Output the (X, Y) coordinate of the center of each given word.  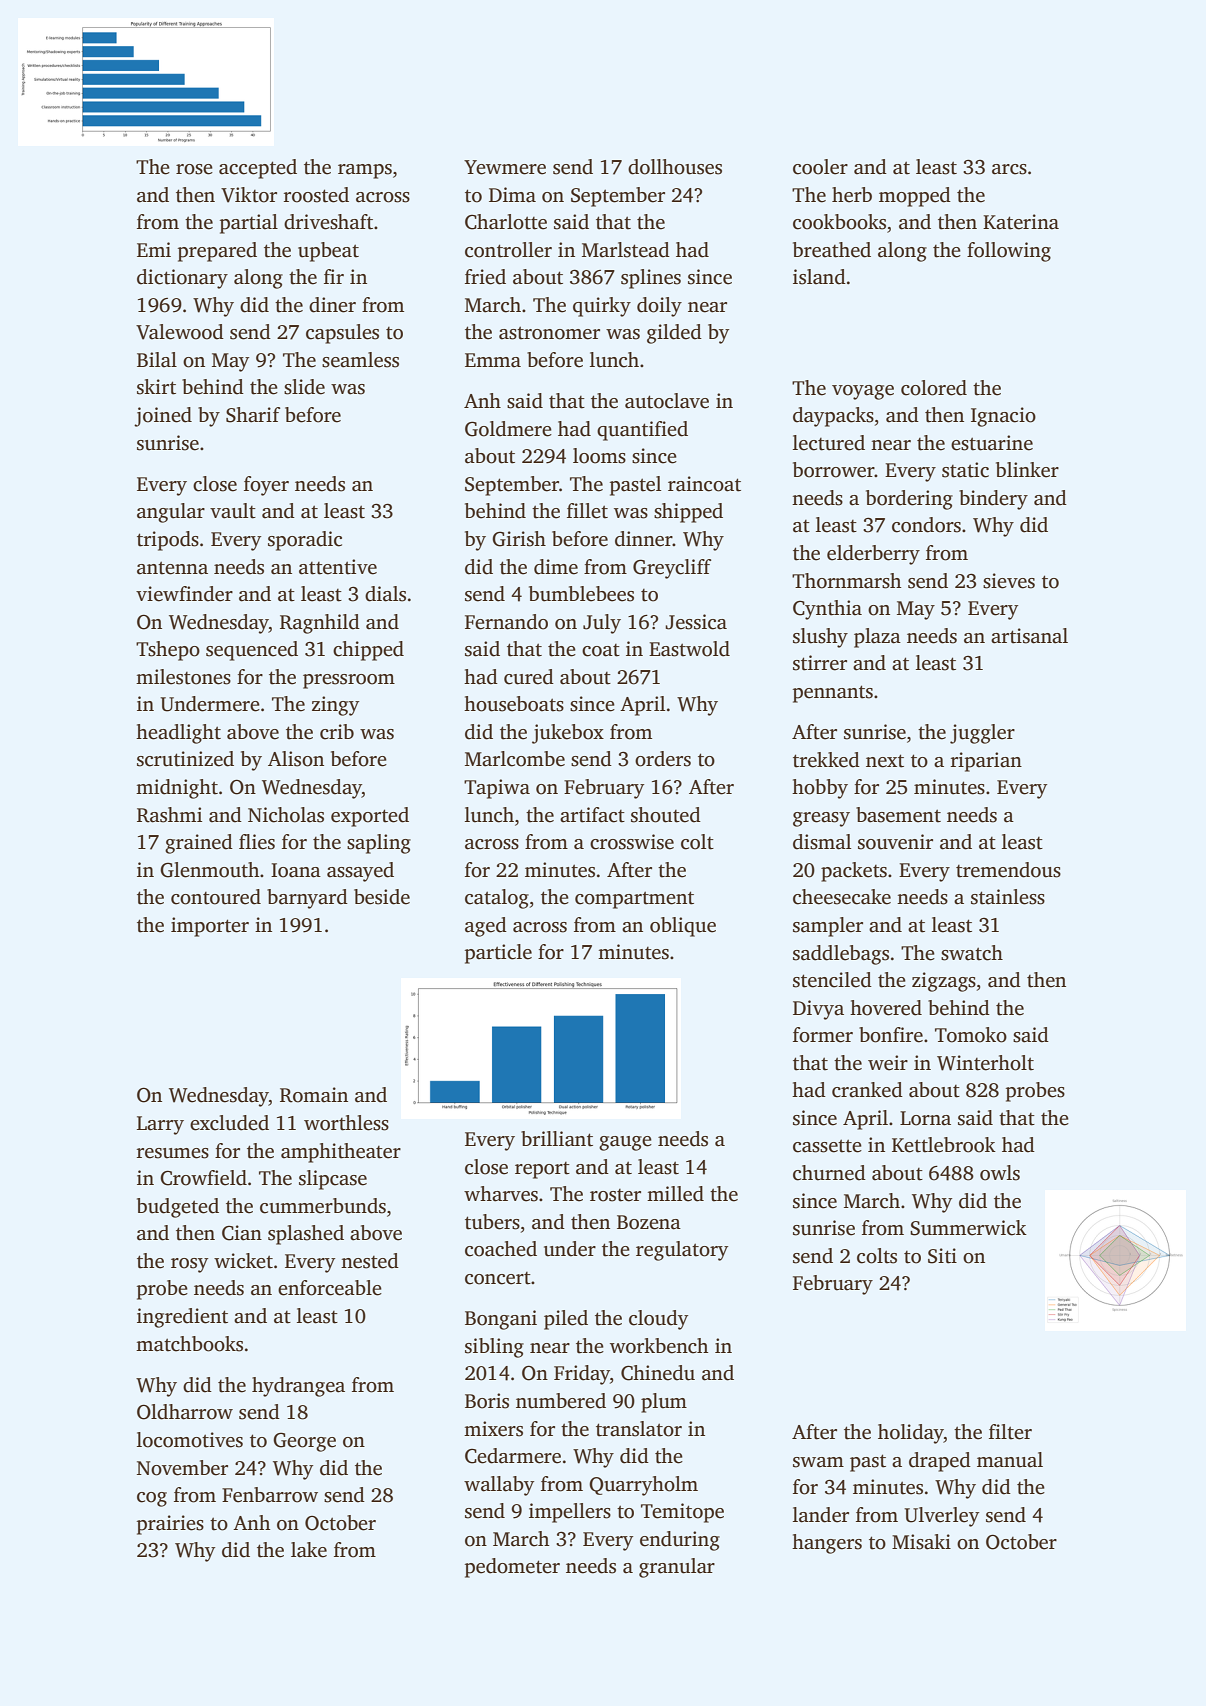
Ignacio (1003, 417)
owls (1000, 1173)
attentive (338, 567)
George (304, 1442)
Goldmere (508, 429)
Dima (512, 195)
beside (382, 897)
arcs (1009, 169)
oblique (683, 927)
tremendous (1008, 870)
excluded (229, 1123)
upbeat (328, 252)
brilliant (557, 1139)
